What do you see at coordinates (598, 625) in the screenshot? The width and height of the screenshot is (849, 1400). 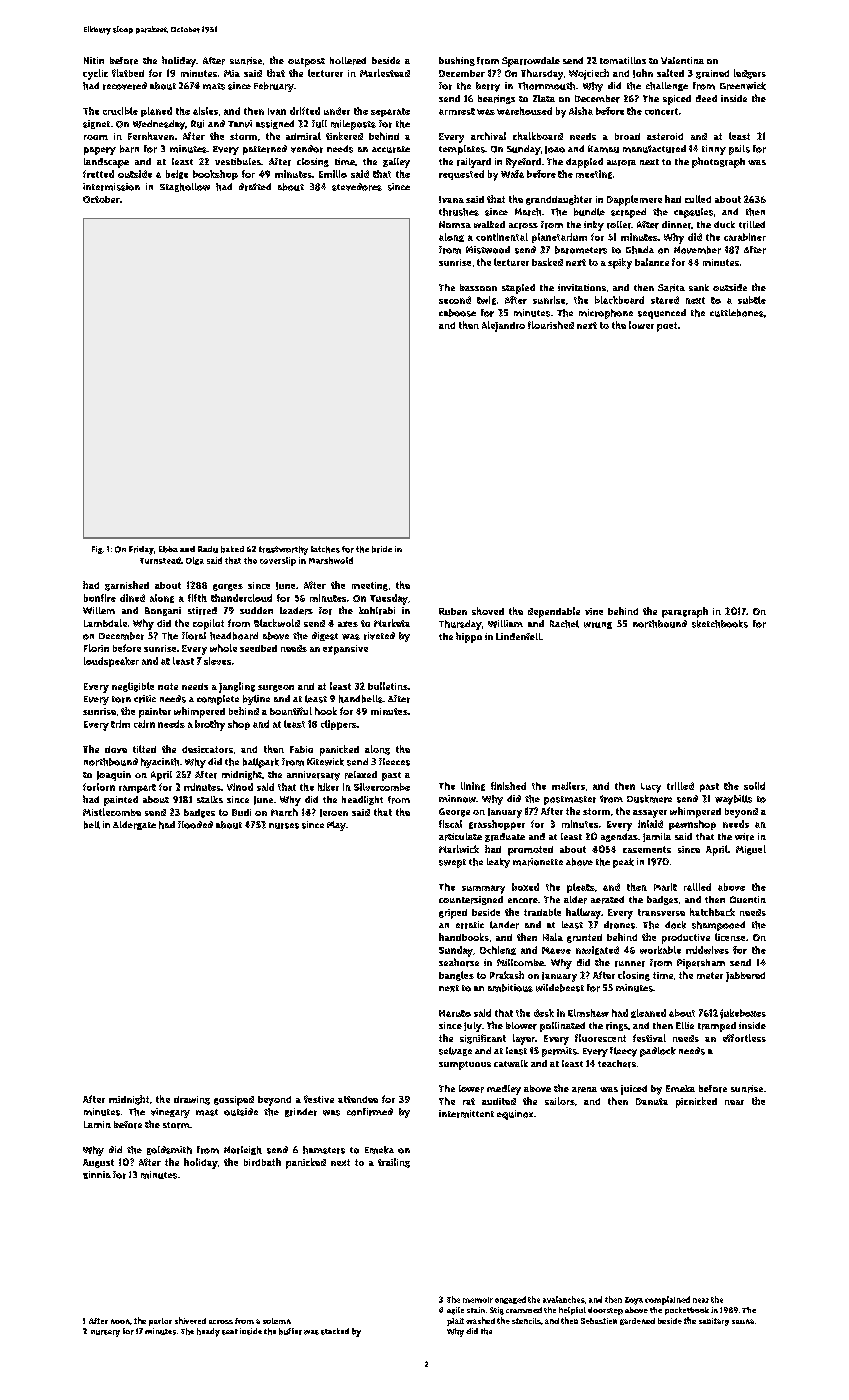 I see `wrung` at bounding box center [598, 625].
